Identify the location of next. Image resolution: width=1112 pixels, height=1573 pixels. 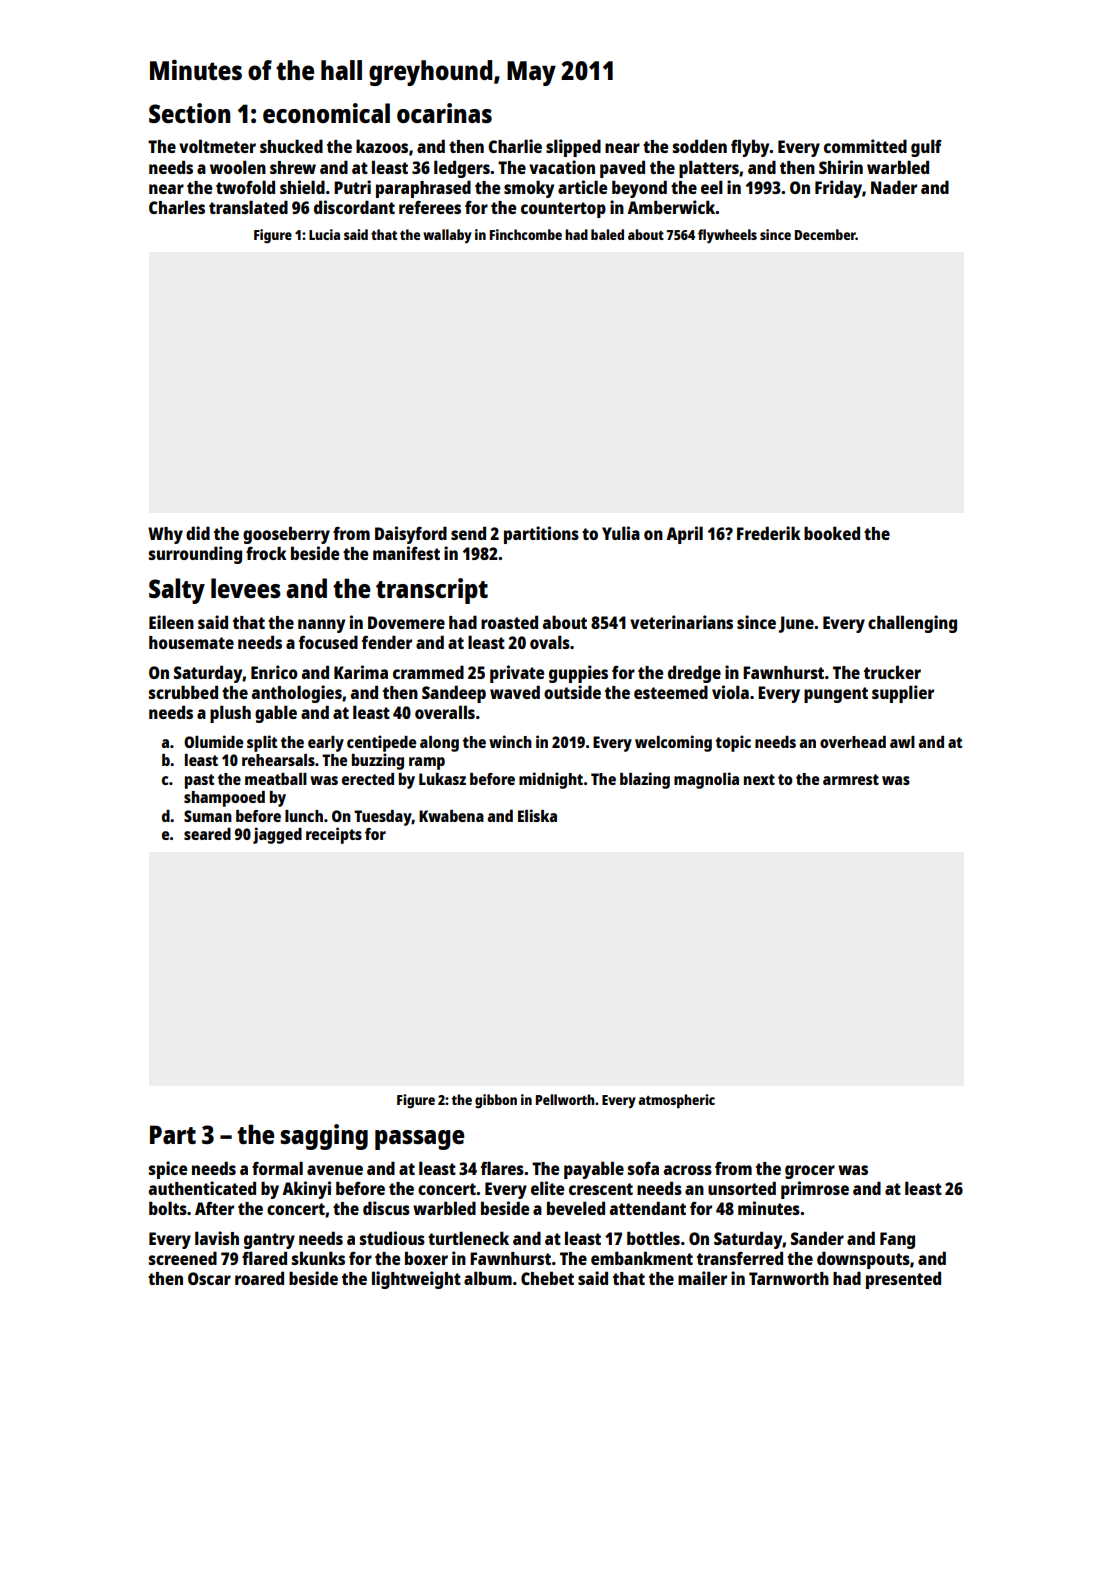
(759, 779).
